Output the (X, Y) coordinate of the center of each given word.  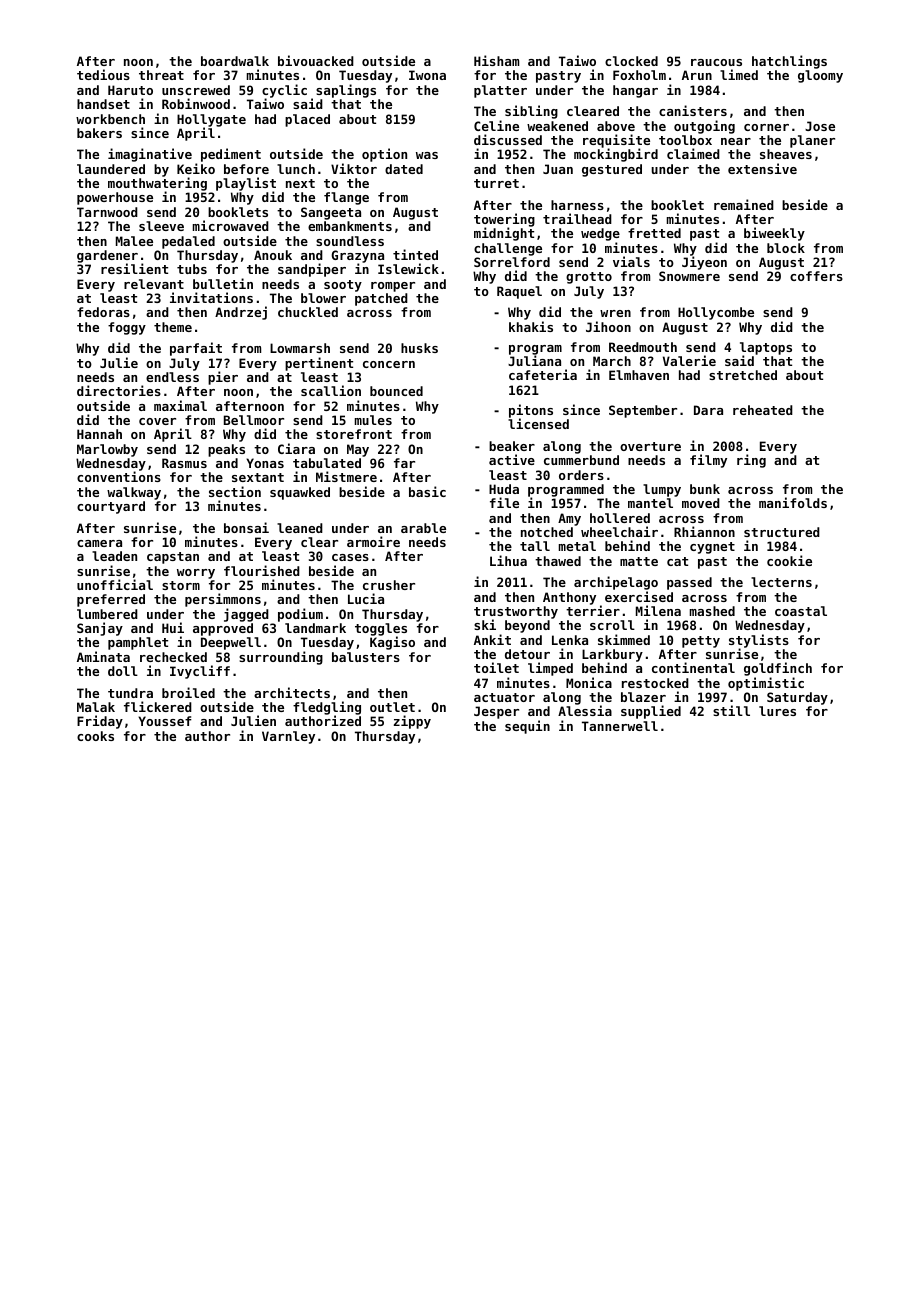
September (643, 411)
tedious (103, 74)
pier (223, 378)
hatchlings (789, 62)
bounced (396, 391)
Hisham (496, 60)
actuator (504, 697)
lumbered (107, 614)
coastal (801, 611)
